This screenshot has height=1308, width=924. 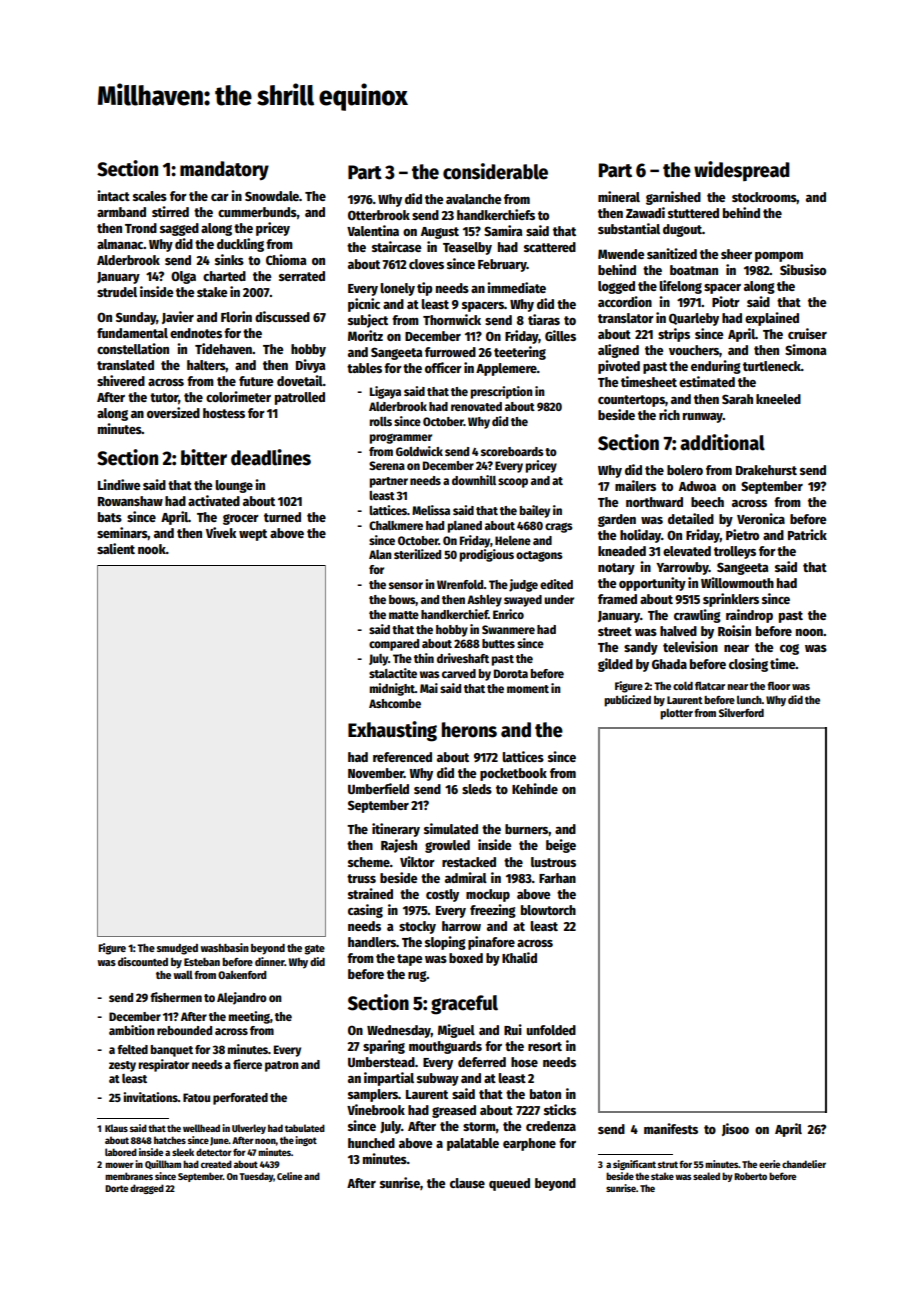 I want to click on referenced, so click(x=402, y=757).
